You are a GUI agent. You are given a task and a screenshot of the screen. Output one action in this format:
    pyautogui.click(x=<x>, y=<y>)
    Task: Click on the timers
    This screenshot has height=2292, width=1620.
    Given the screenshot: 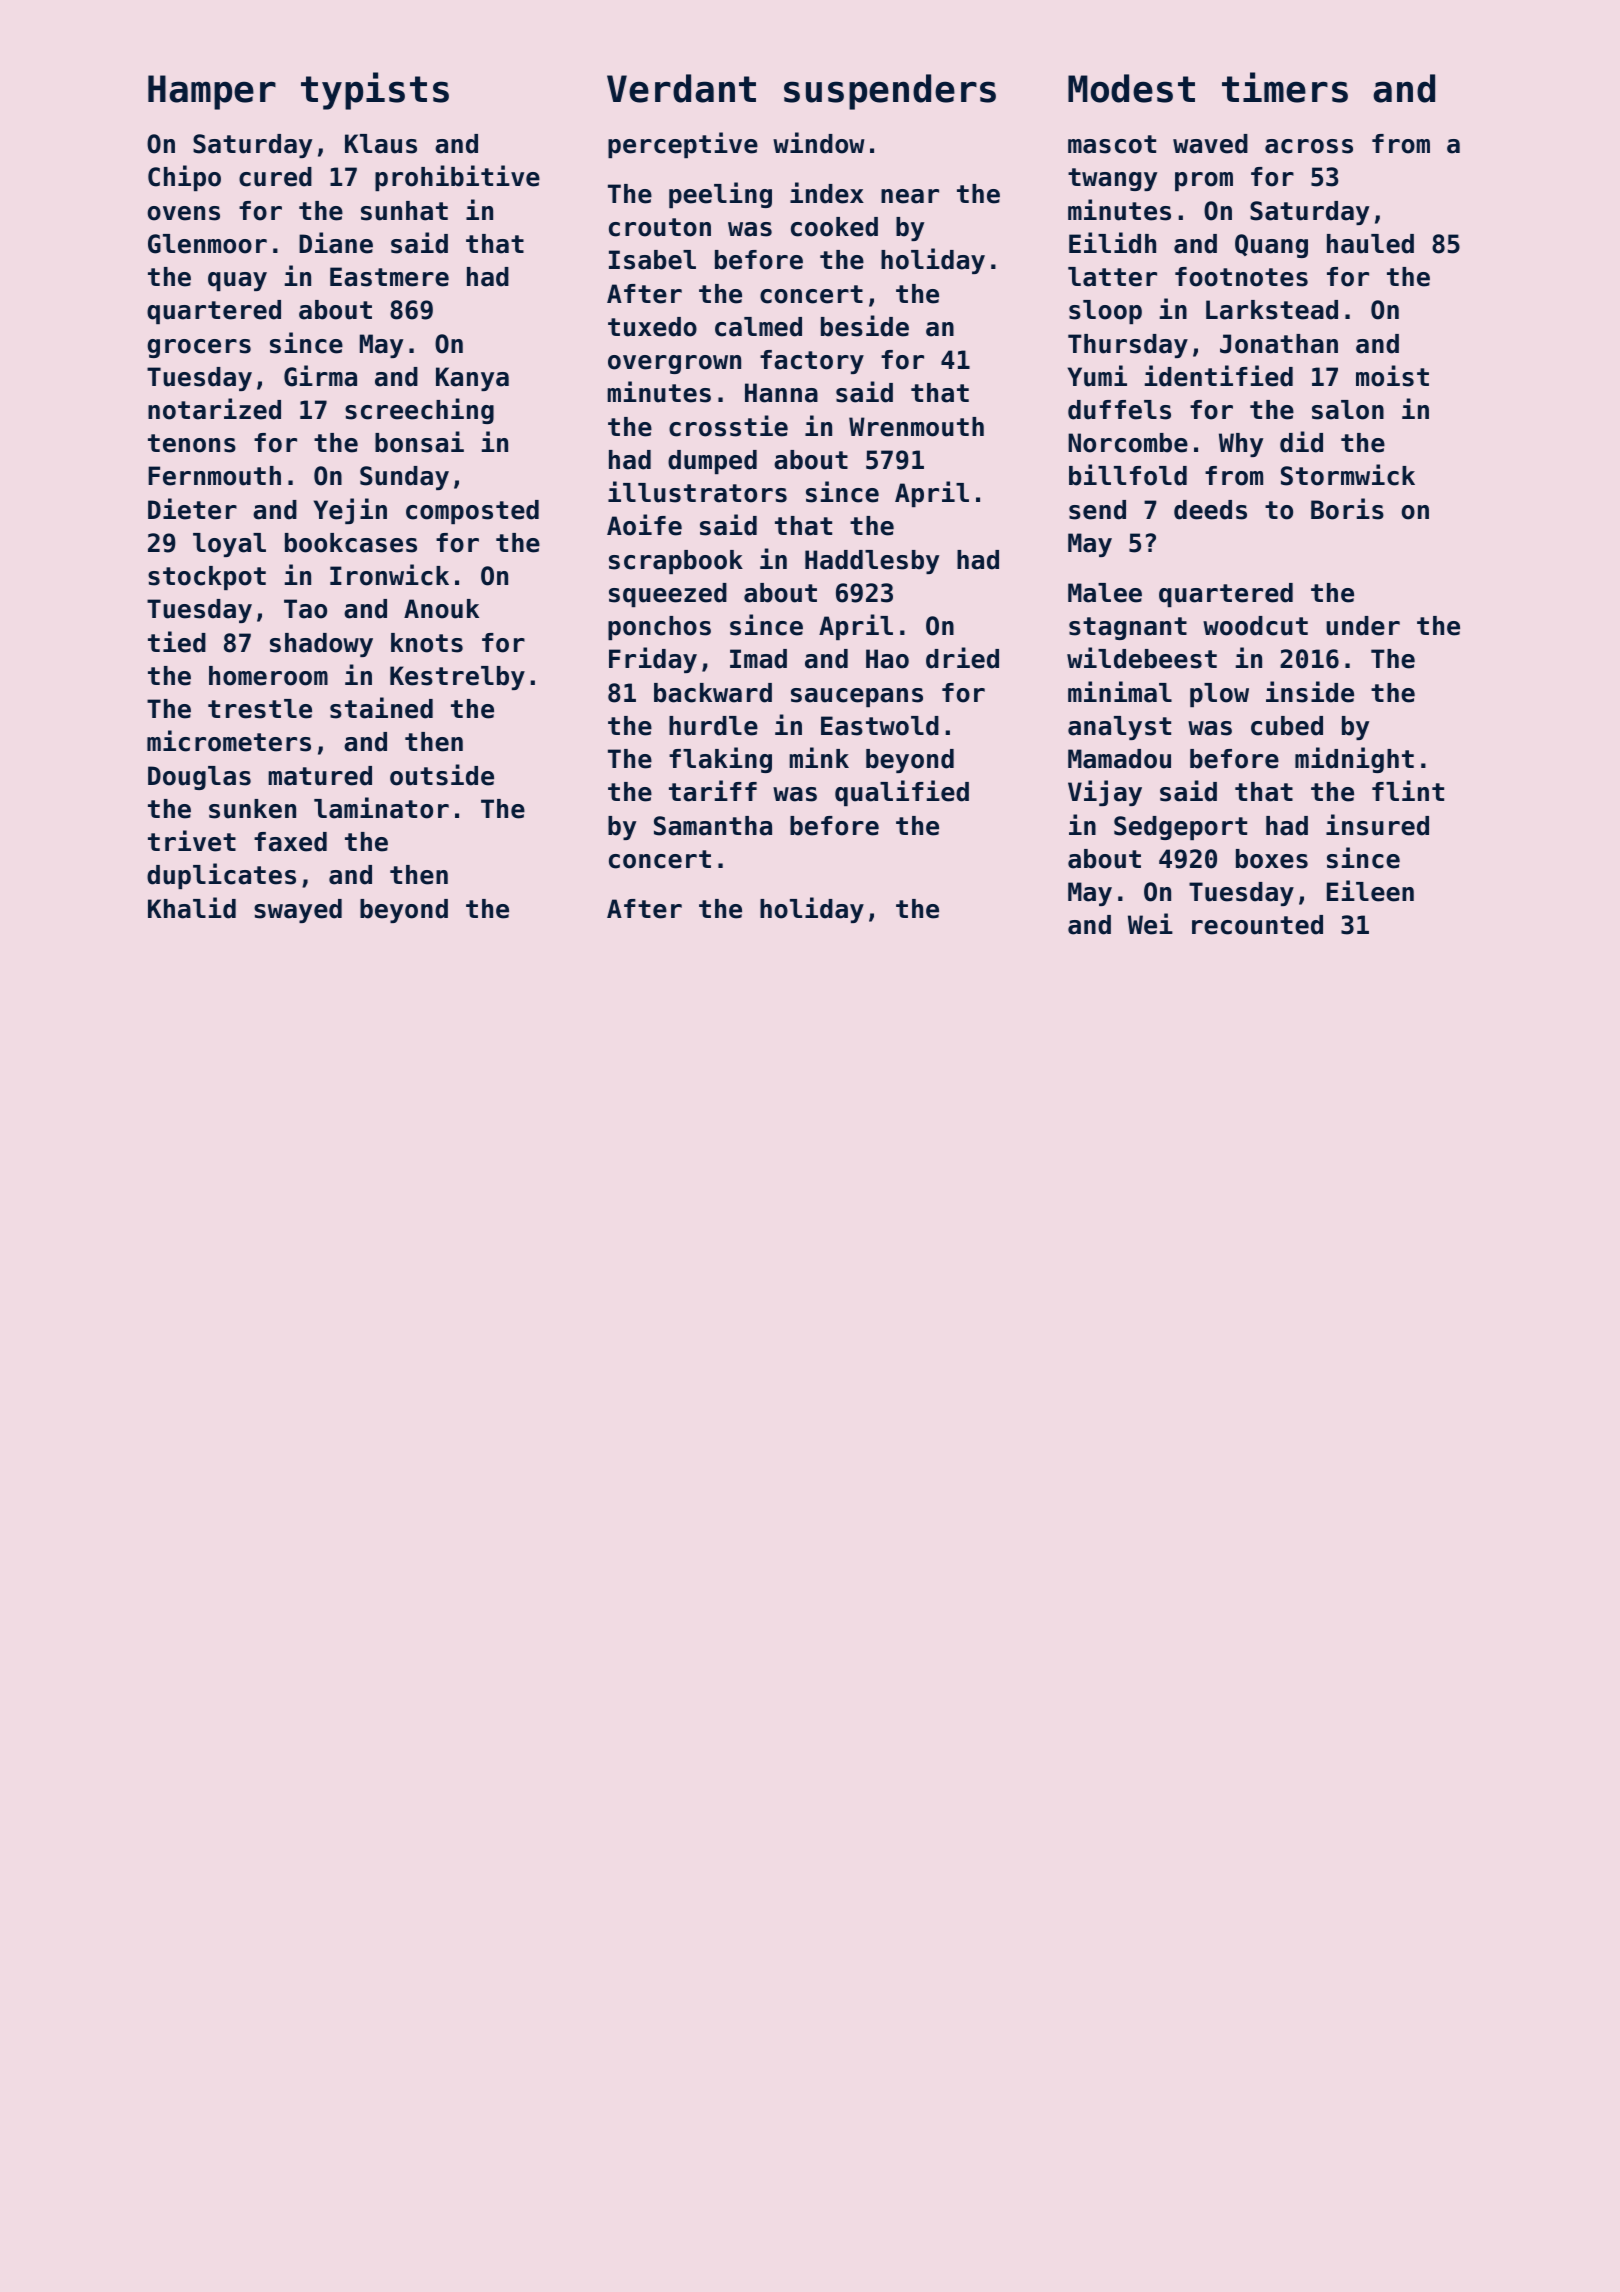 What is the action you would take?
    pyautogui.click(x=1285, y=87)
